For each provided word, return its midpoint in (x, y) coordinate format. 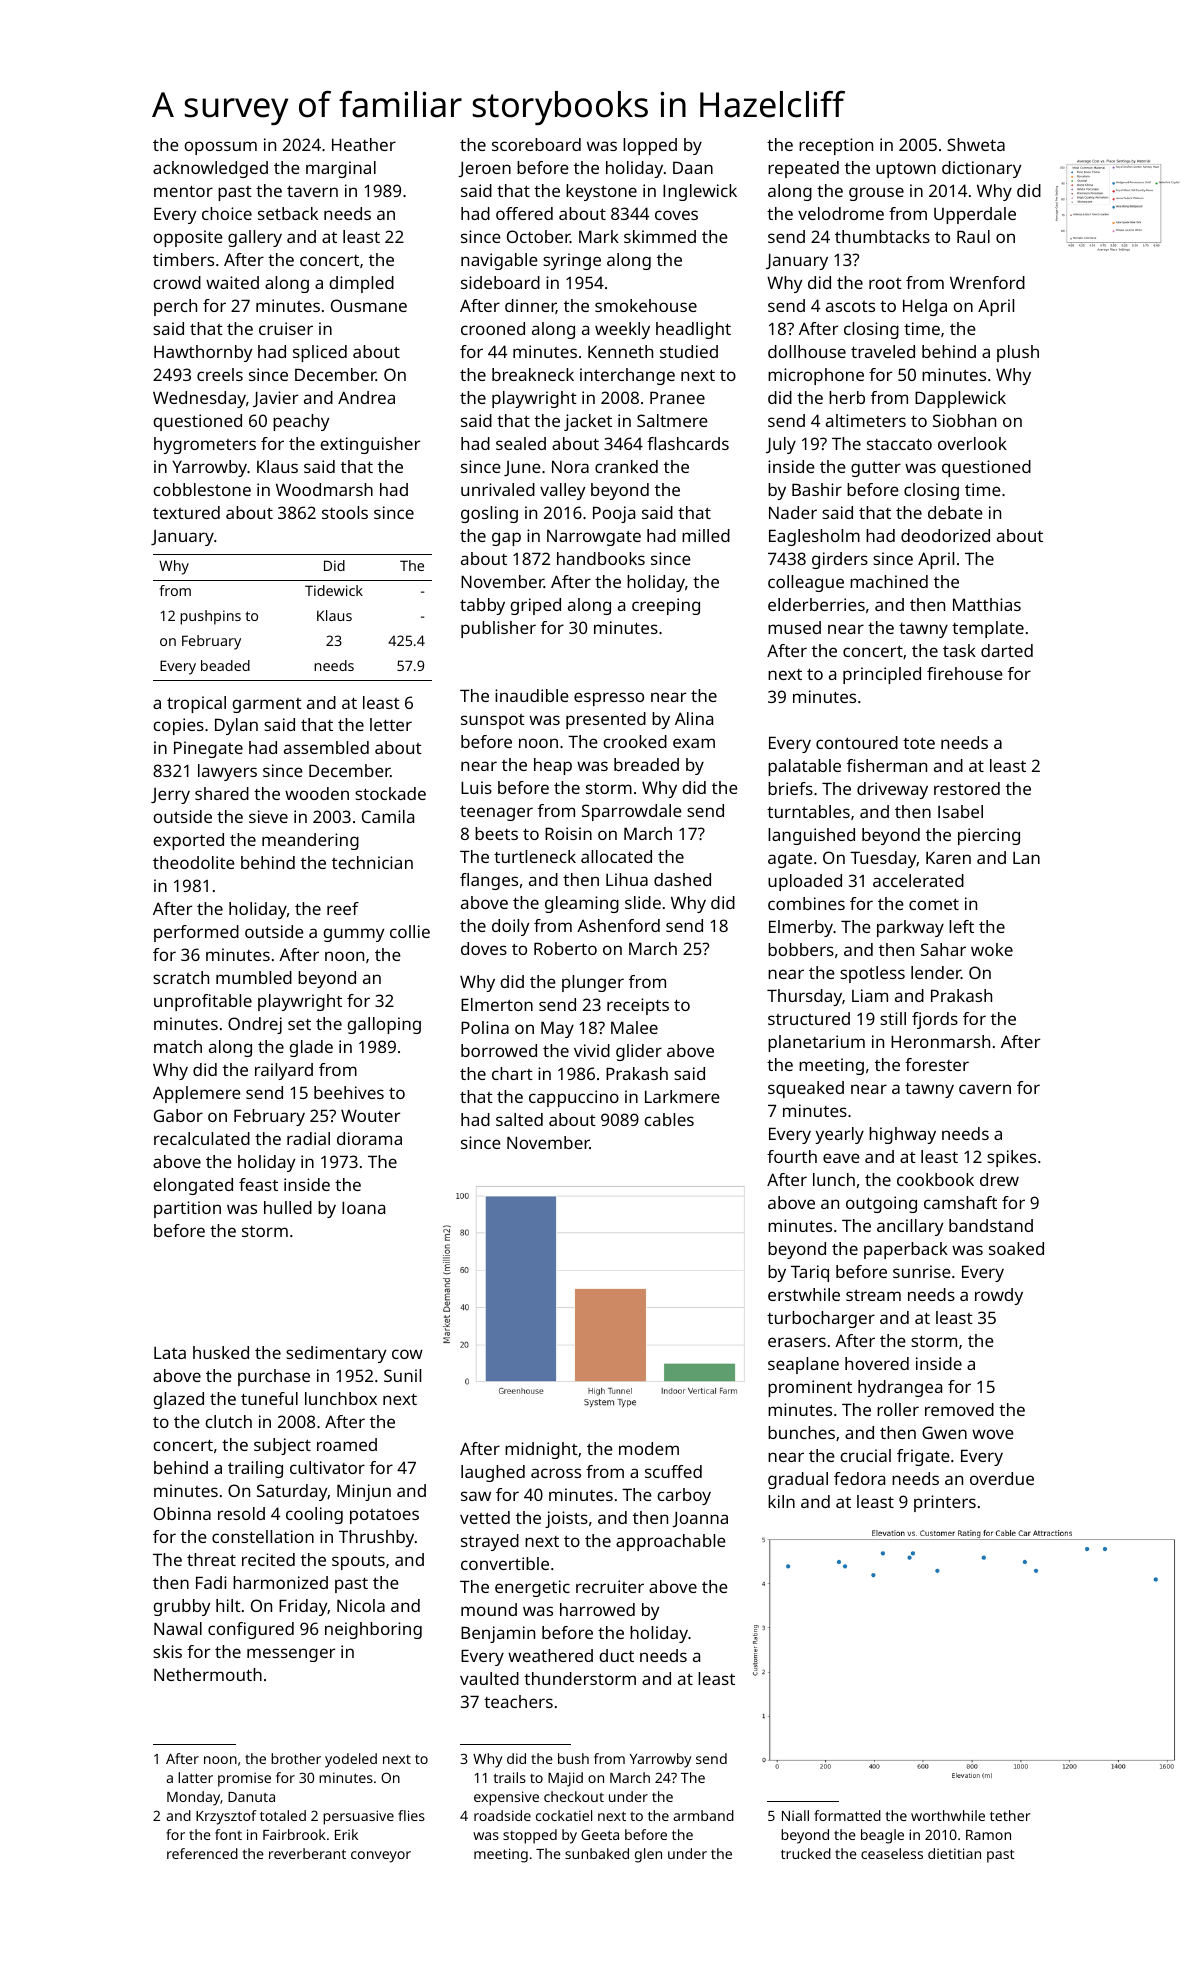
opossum (220, 148)
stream (873, 1295)
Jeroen (484, 169)
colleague (806, 583)
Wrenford (987, 282)
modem (649, 1448)
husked (221, 1352)
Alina (694, 718)
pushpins (210, 617)
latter (195, 1777)
